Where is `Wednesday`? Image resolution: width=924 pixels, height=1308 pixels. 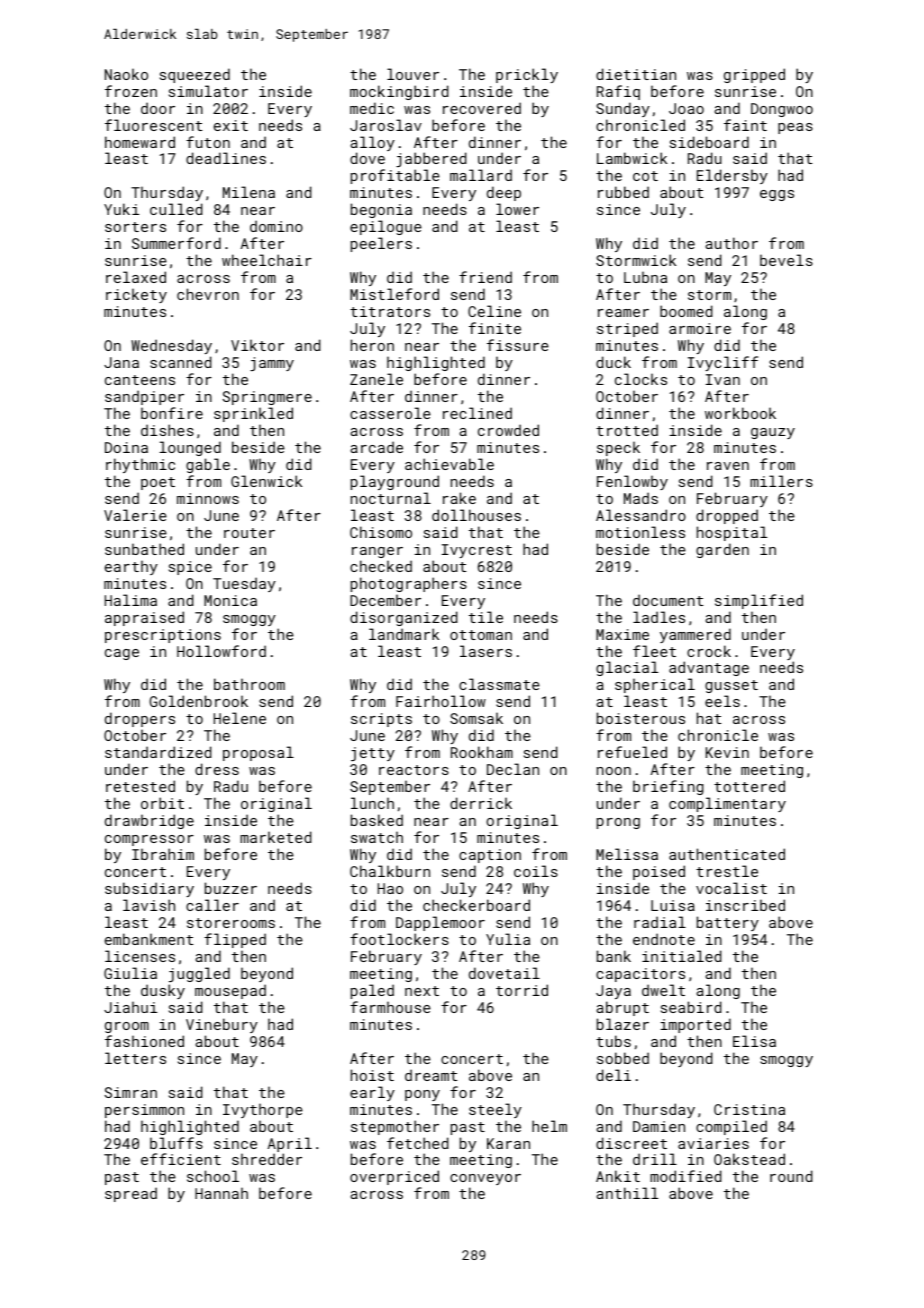
Wednesday is located at coordinates (171, 346).
